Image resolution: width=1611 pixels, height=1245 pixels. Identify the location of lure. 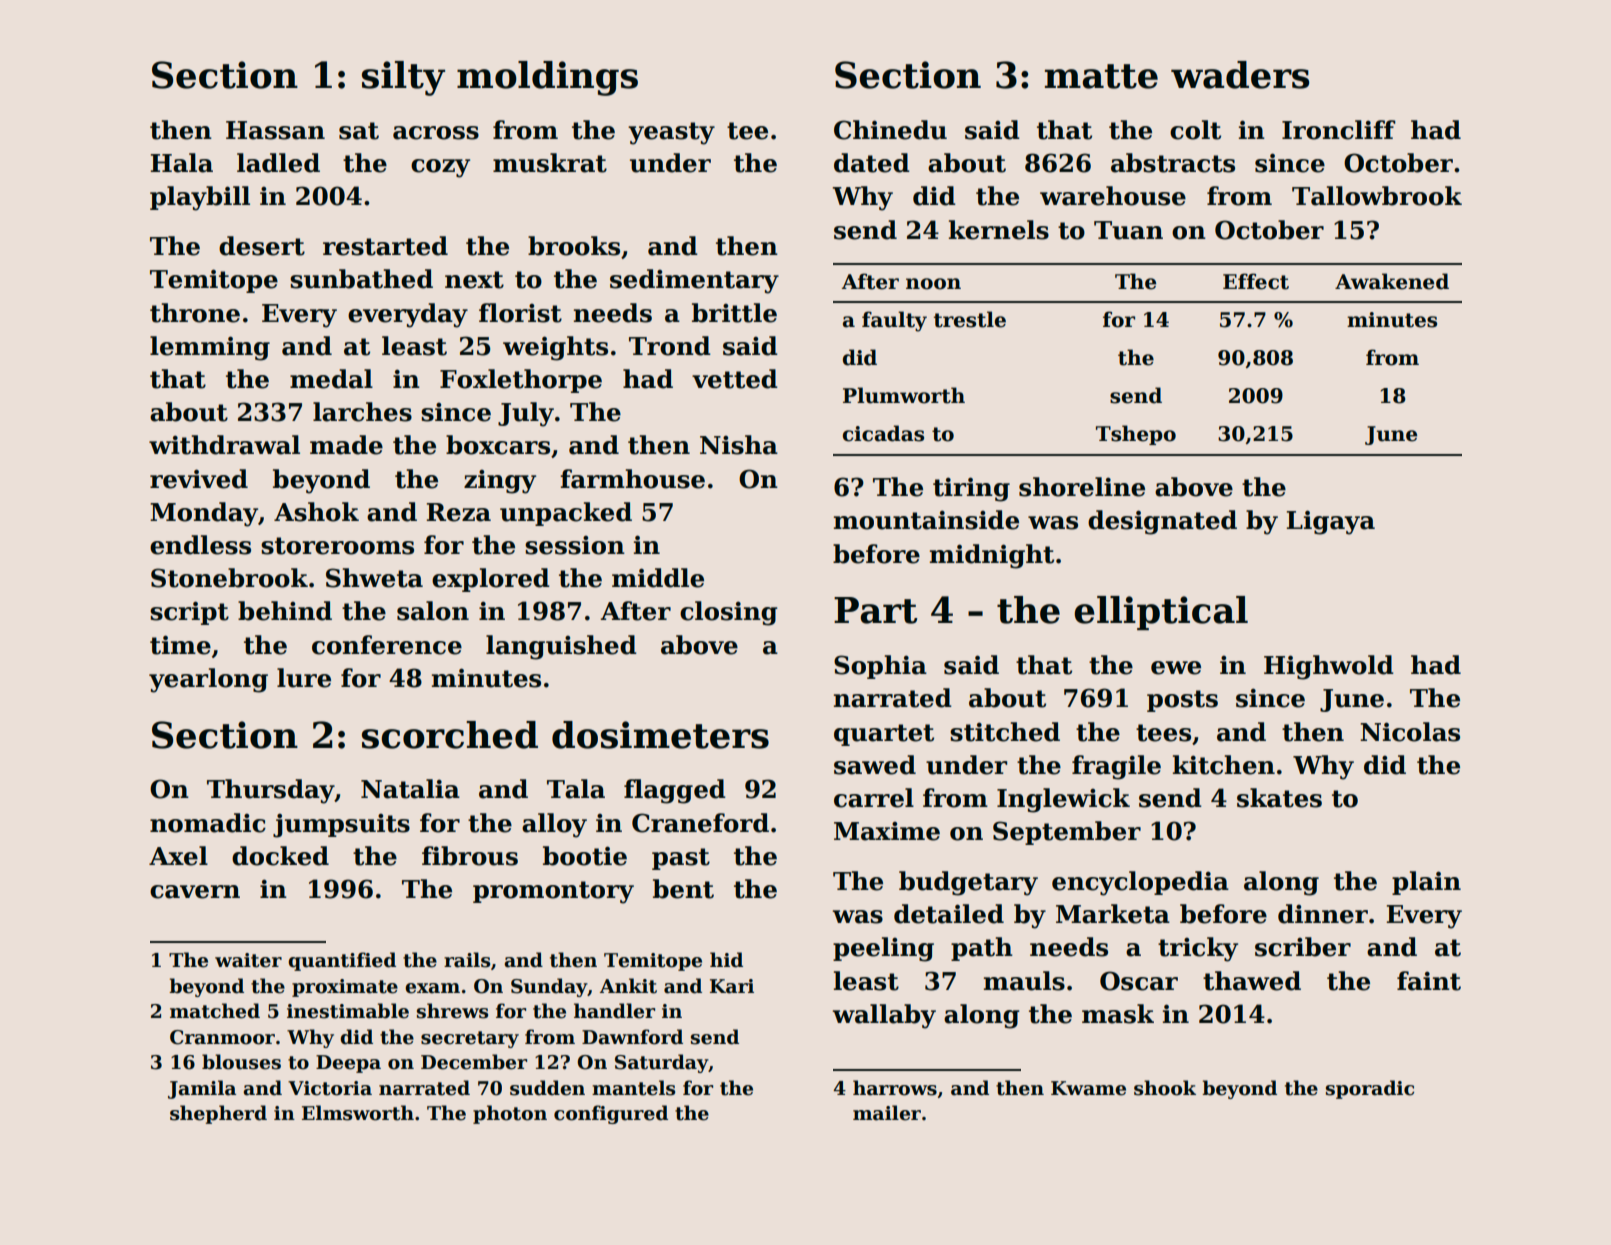
(304, 678).
